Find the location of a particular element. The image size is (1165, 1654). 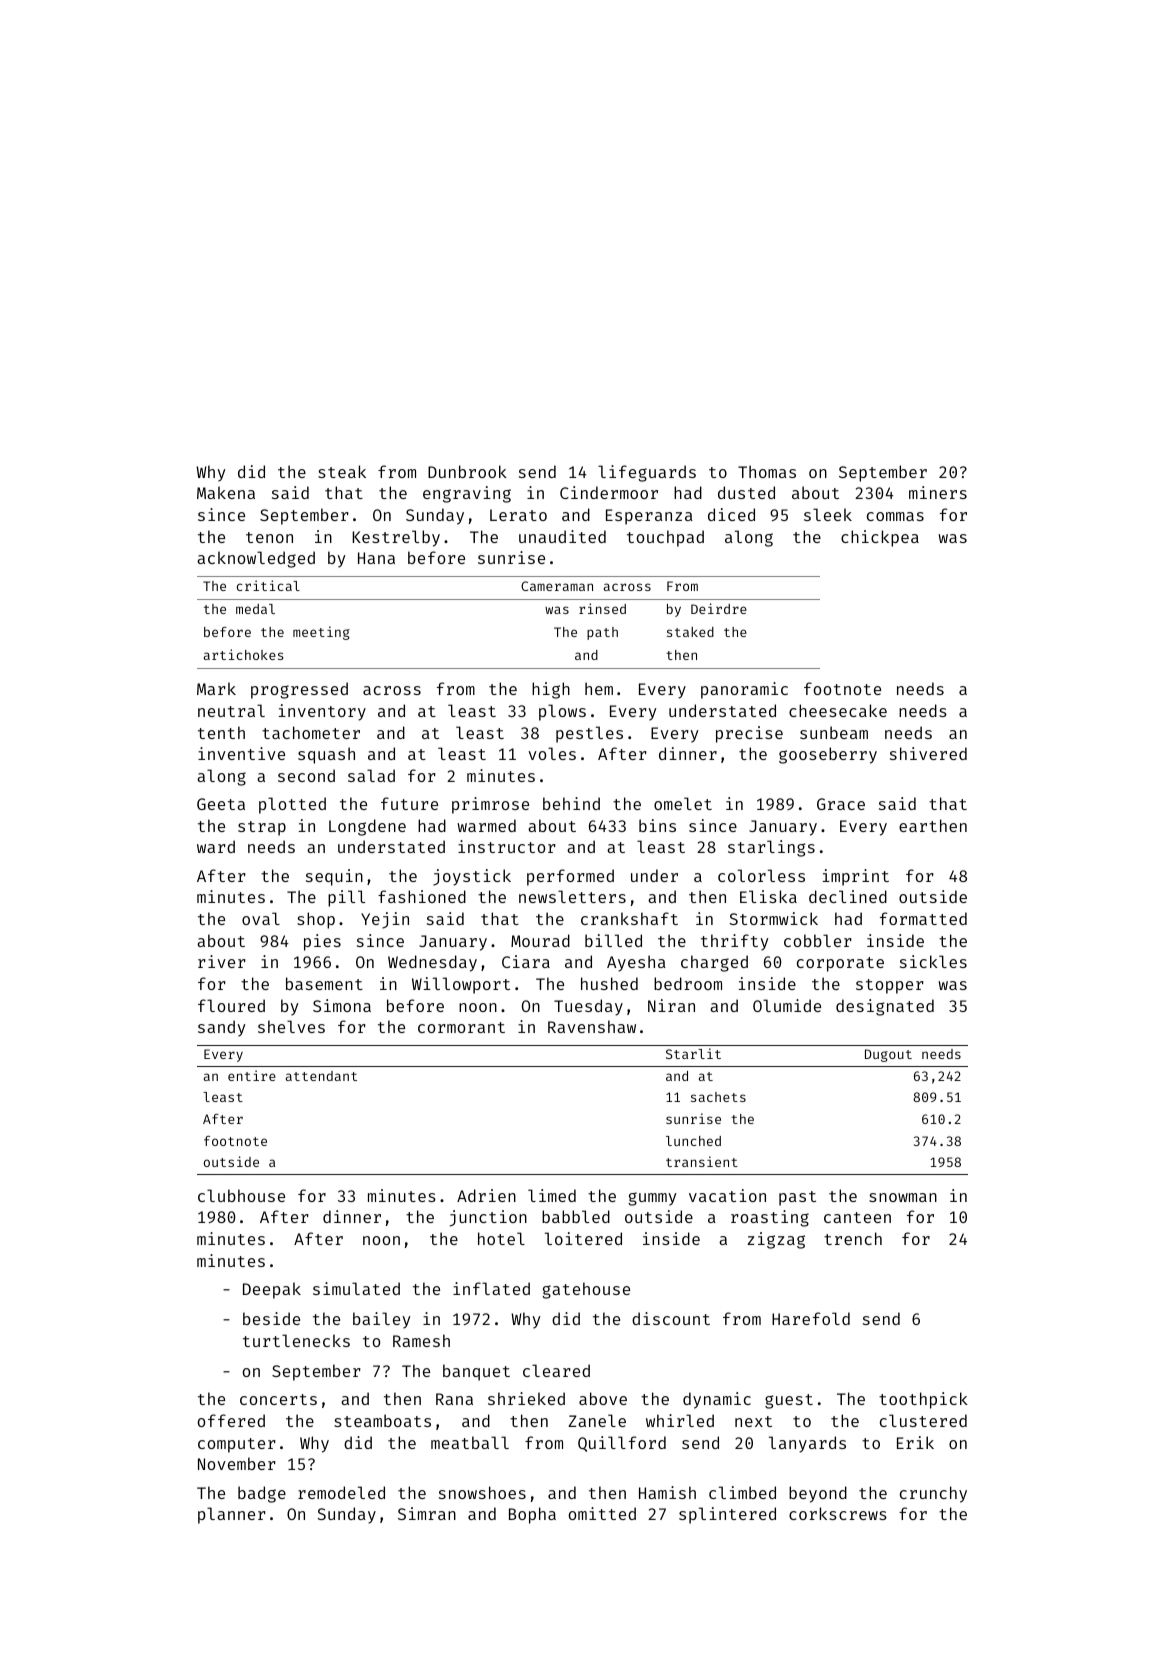

Simran is located at coordinates (427, 1513).
